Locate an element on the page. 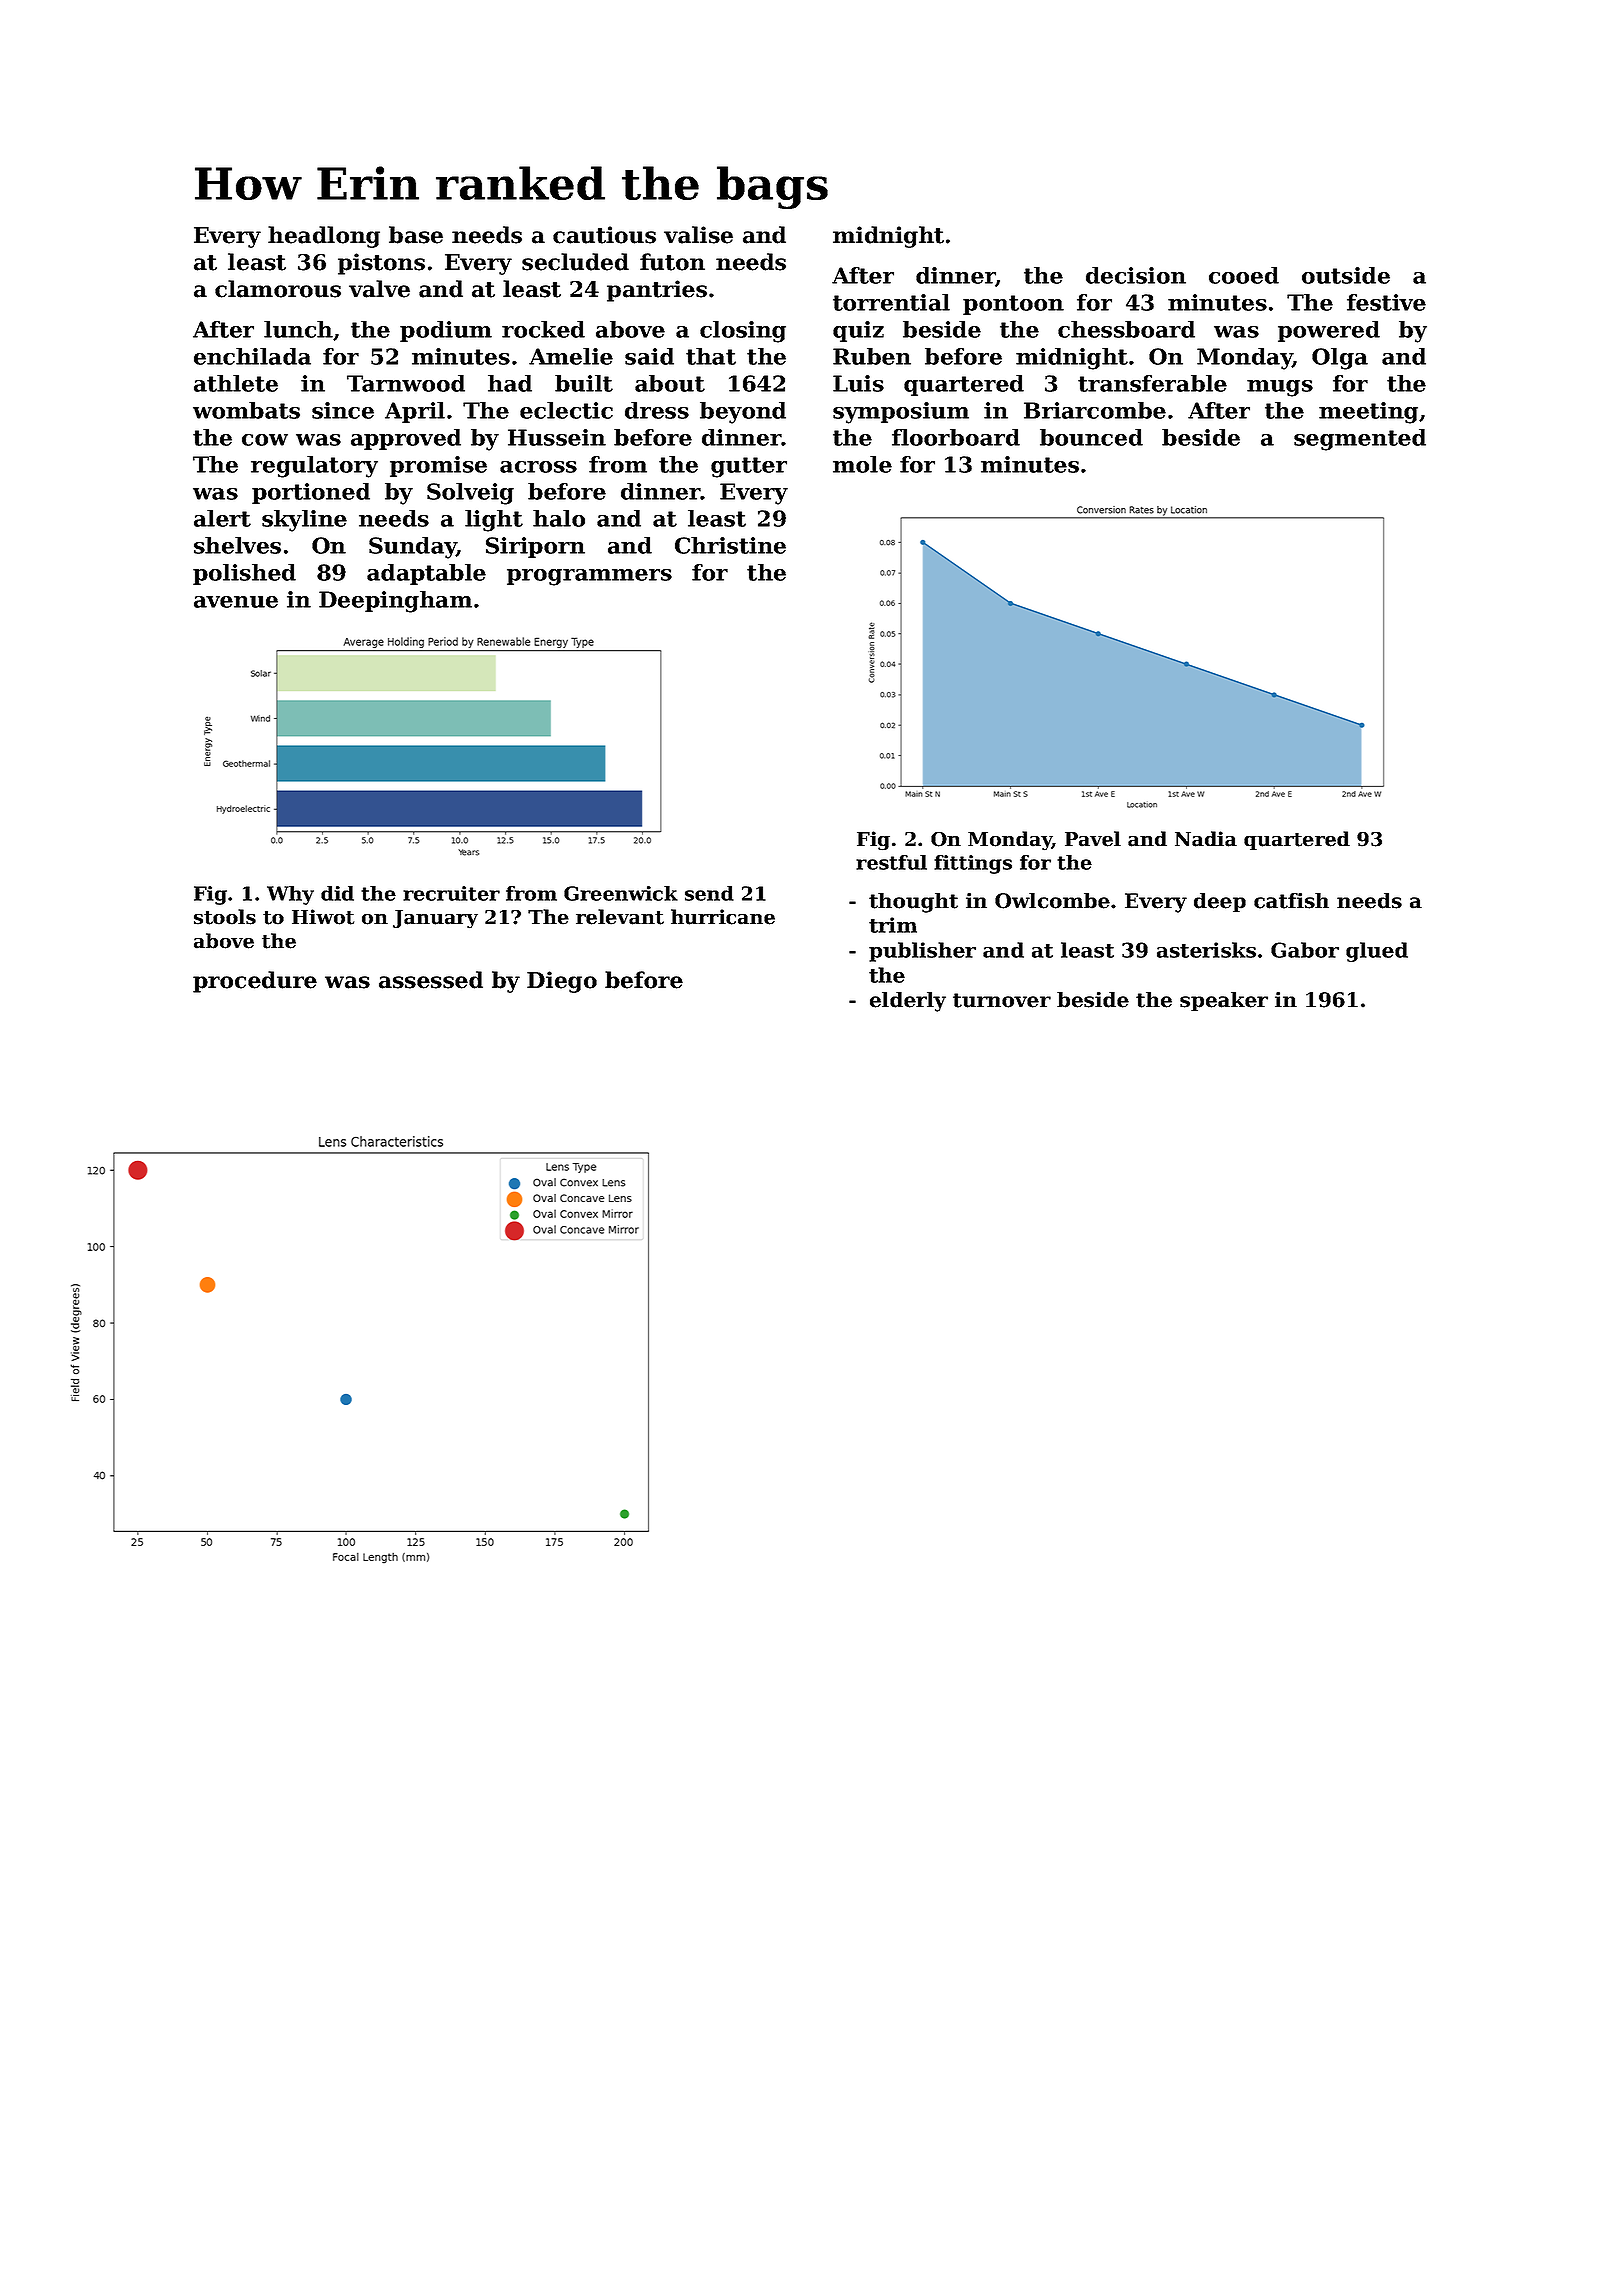 This document has height=2292, width=1620. assessed is located at coordinates (431, 980).
